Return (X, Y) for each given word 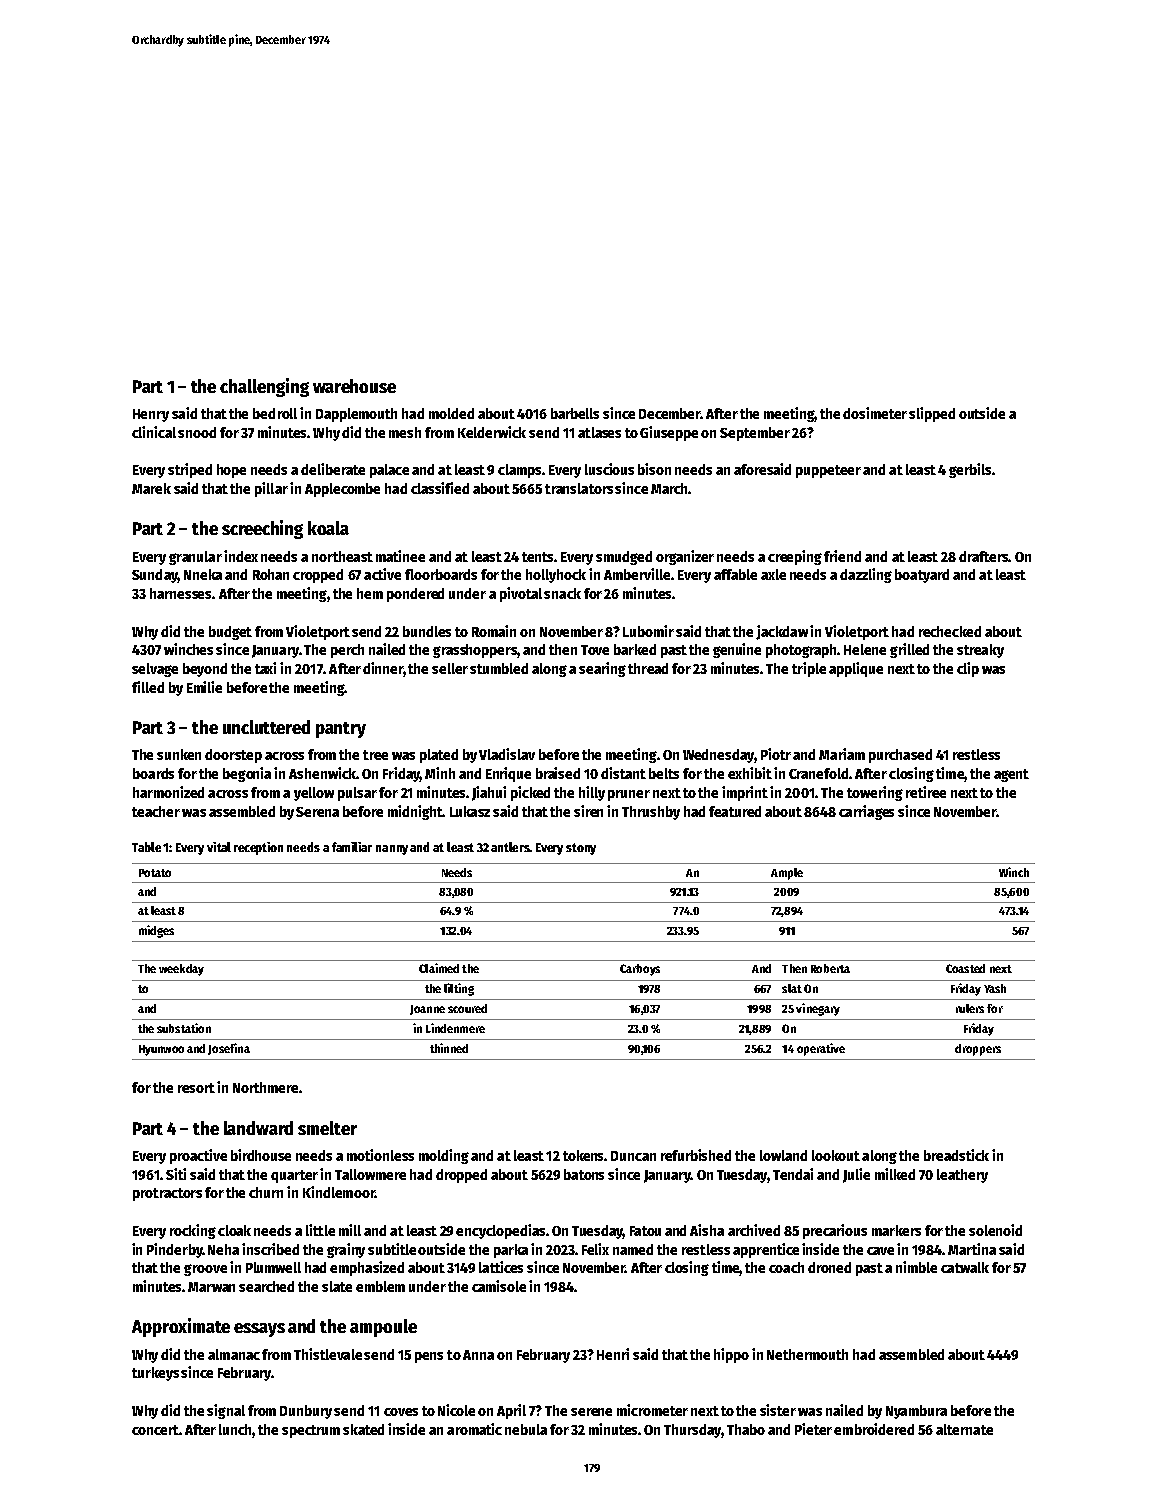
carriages (866, 812)
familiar (352, 847)
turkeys (155, 1374)
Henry (151, 415)
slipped (932, 414)
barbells (575, 413)
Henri (613, 1354)
